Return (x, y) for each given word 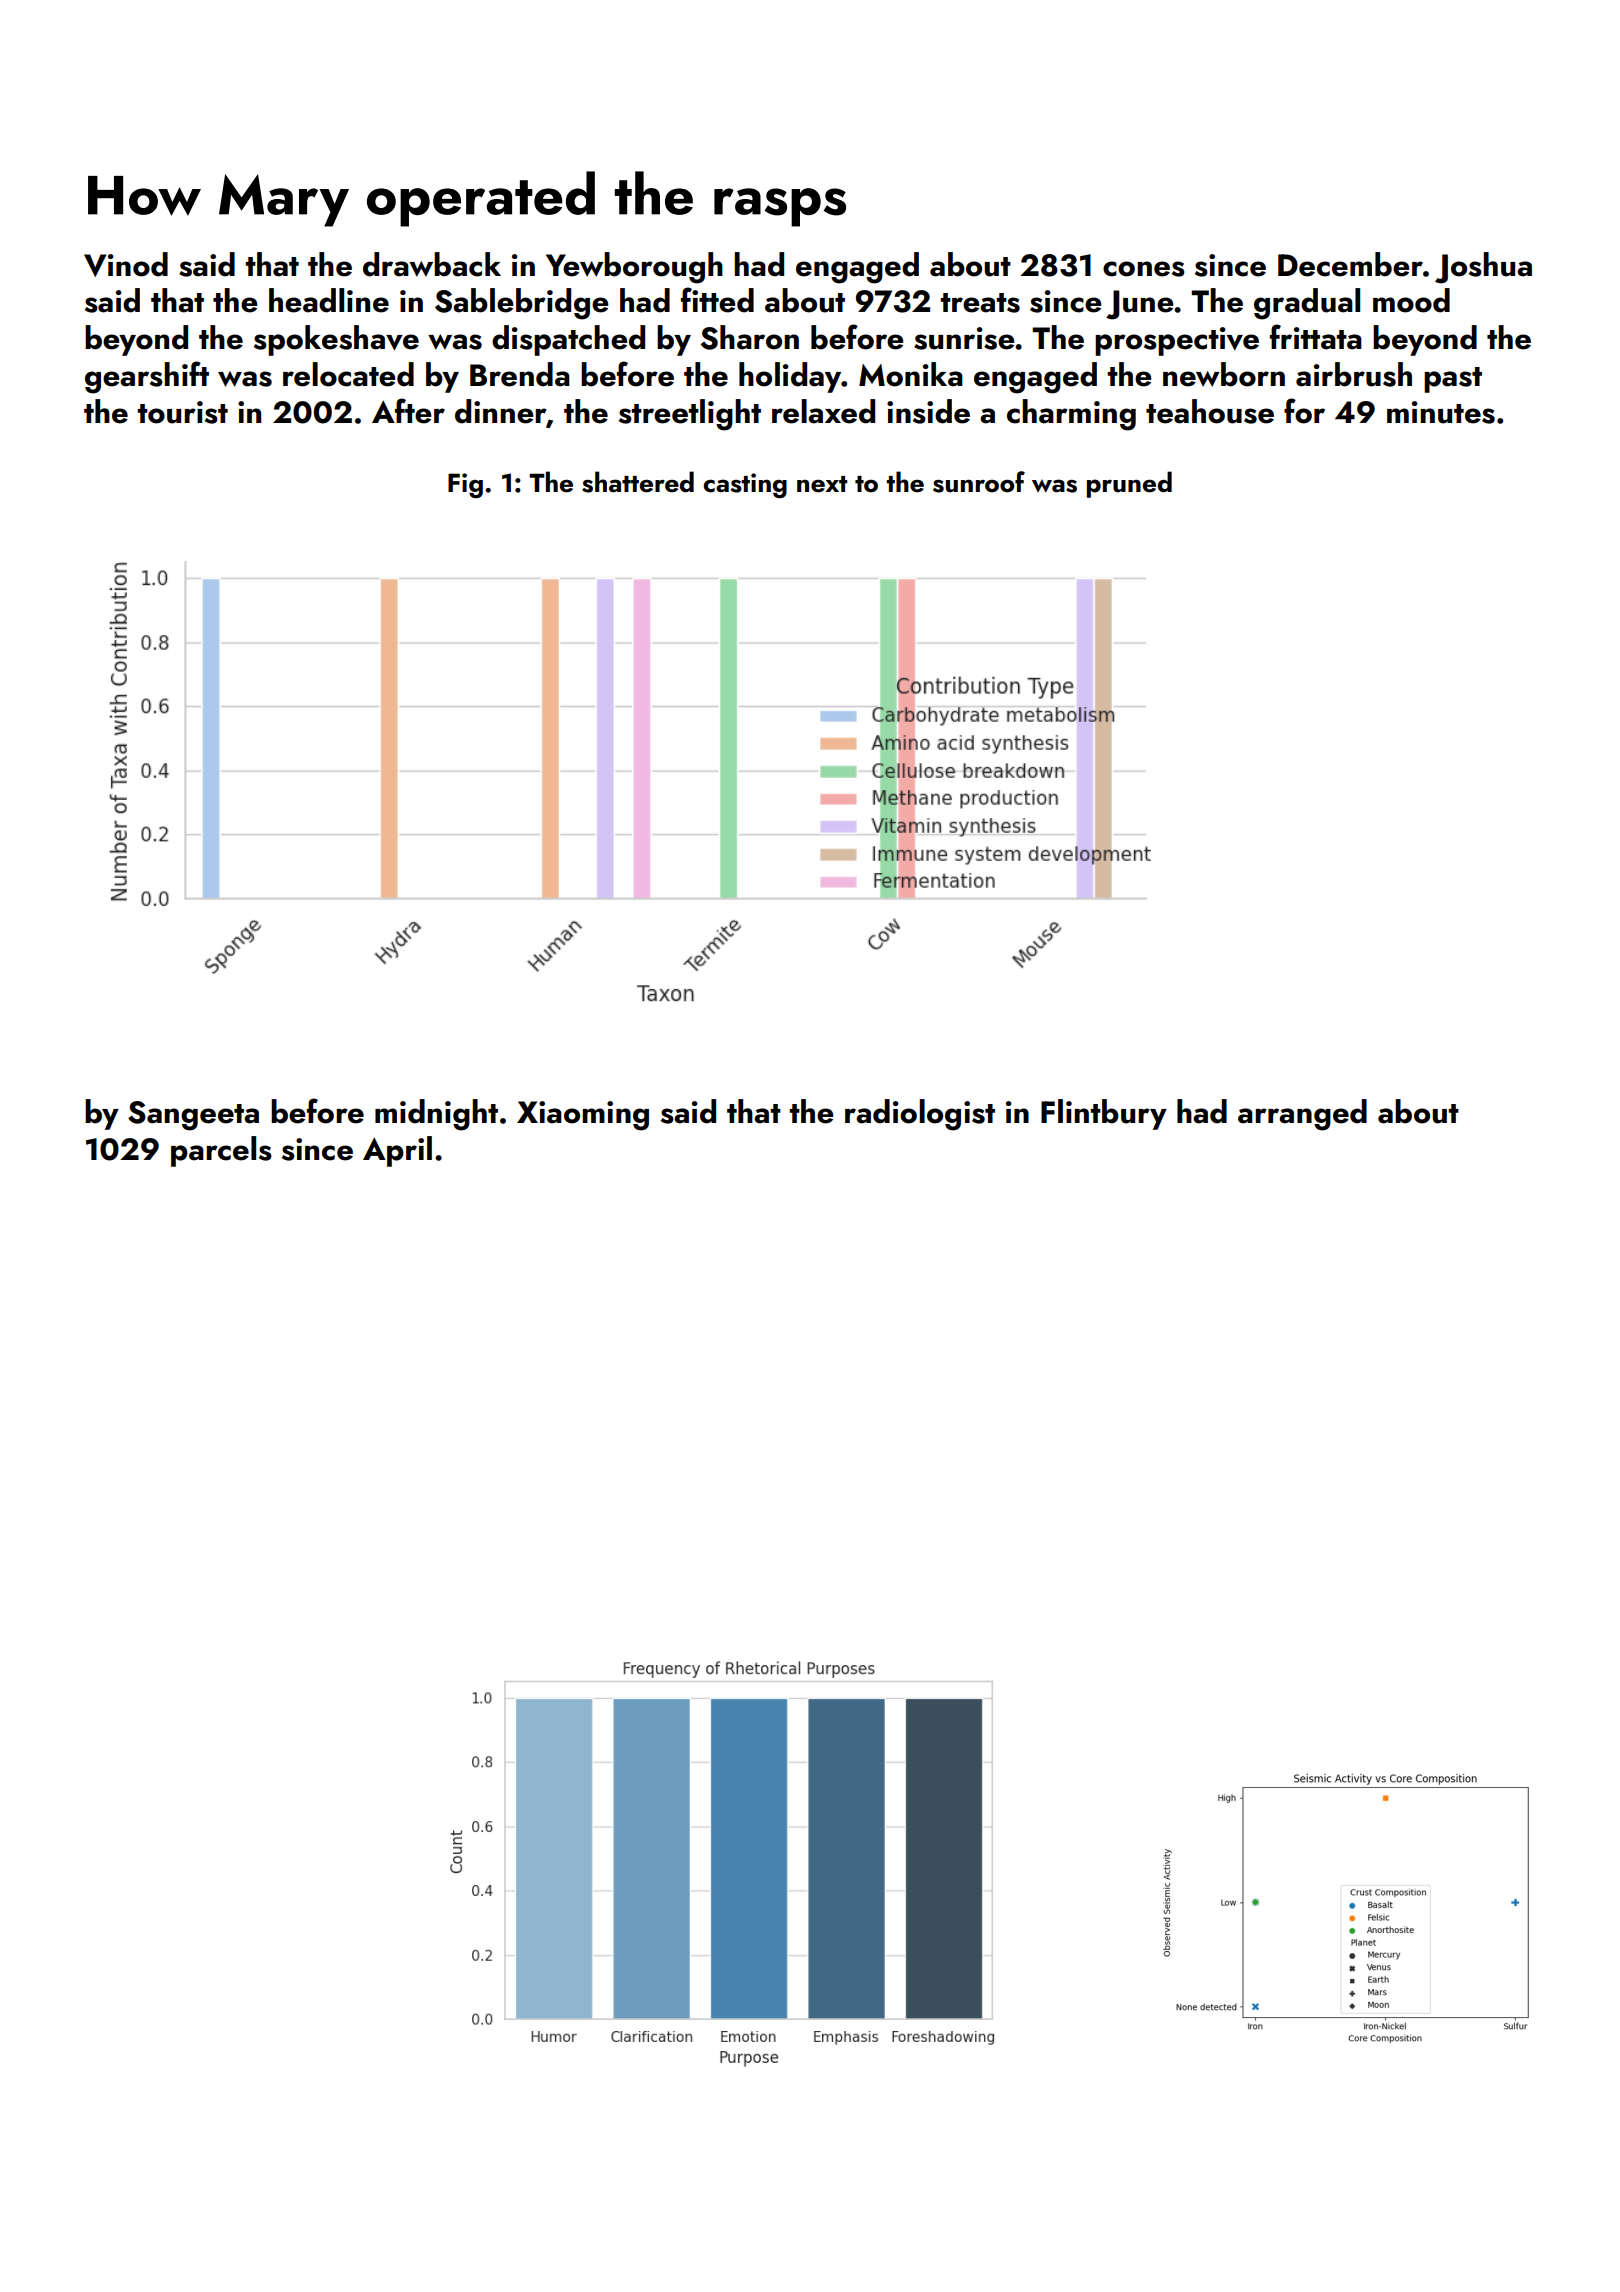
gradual (1307, 304)
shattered (638, 482)
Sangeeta (193, 1116)
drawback (432, 264)
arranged (1302, 1115)
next (822, 484)
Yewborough (634, 268)
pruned (1129, 484)
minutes (1441, 412)
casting (745, 485)
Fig (465, 485)
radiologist (920, 1115)
